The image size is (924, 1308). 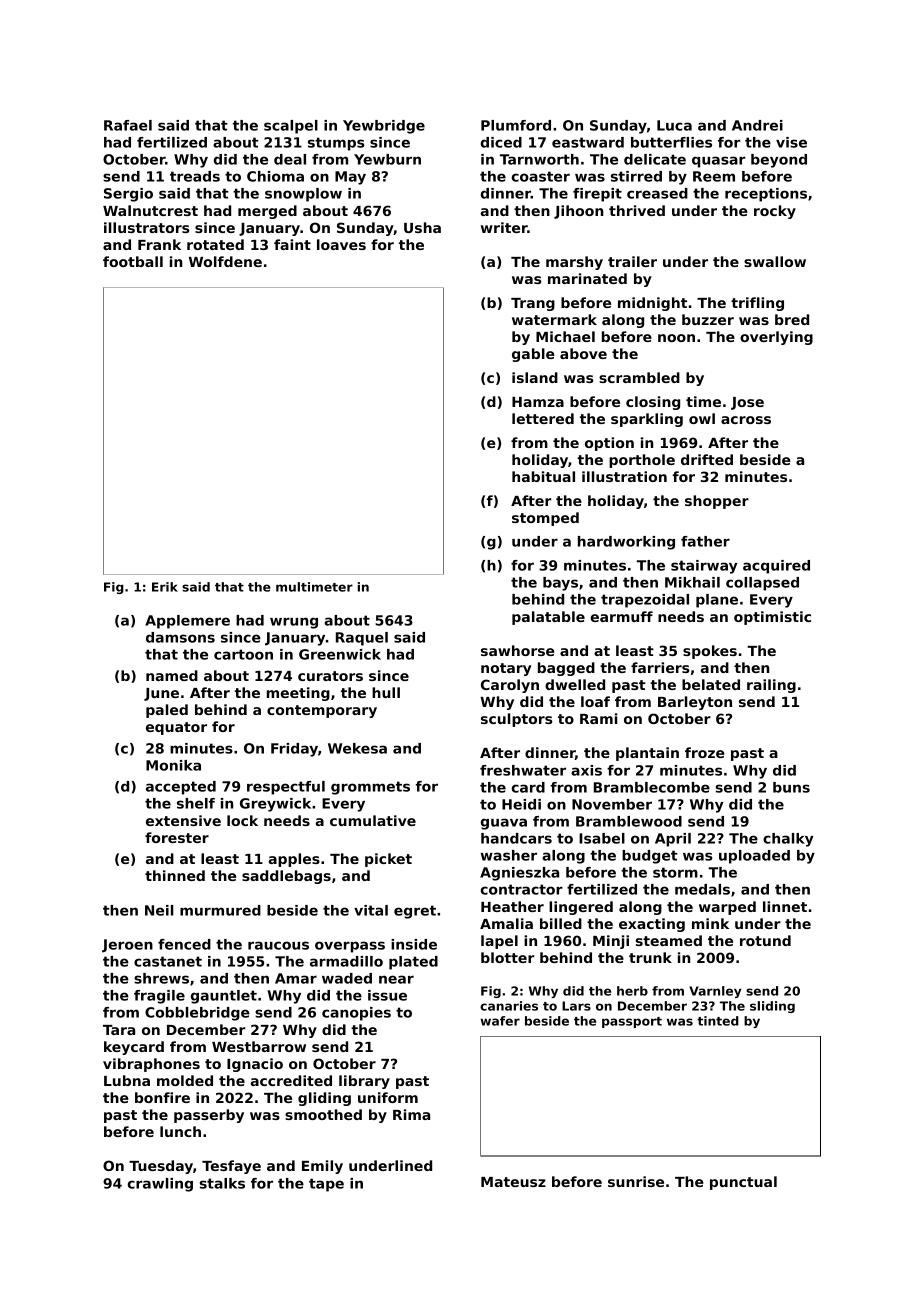 I want to click on Tara, so click(x=119, y=1030).
